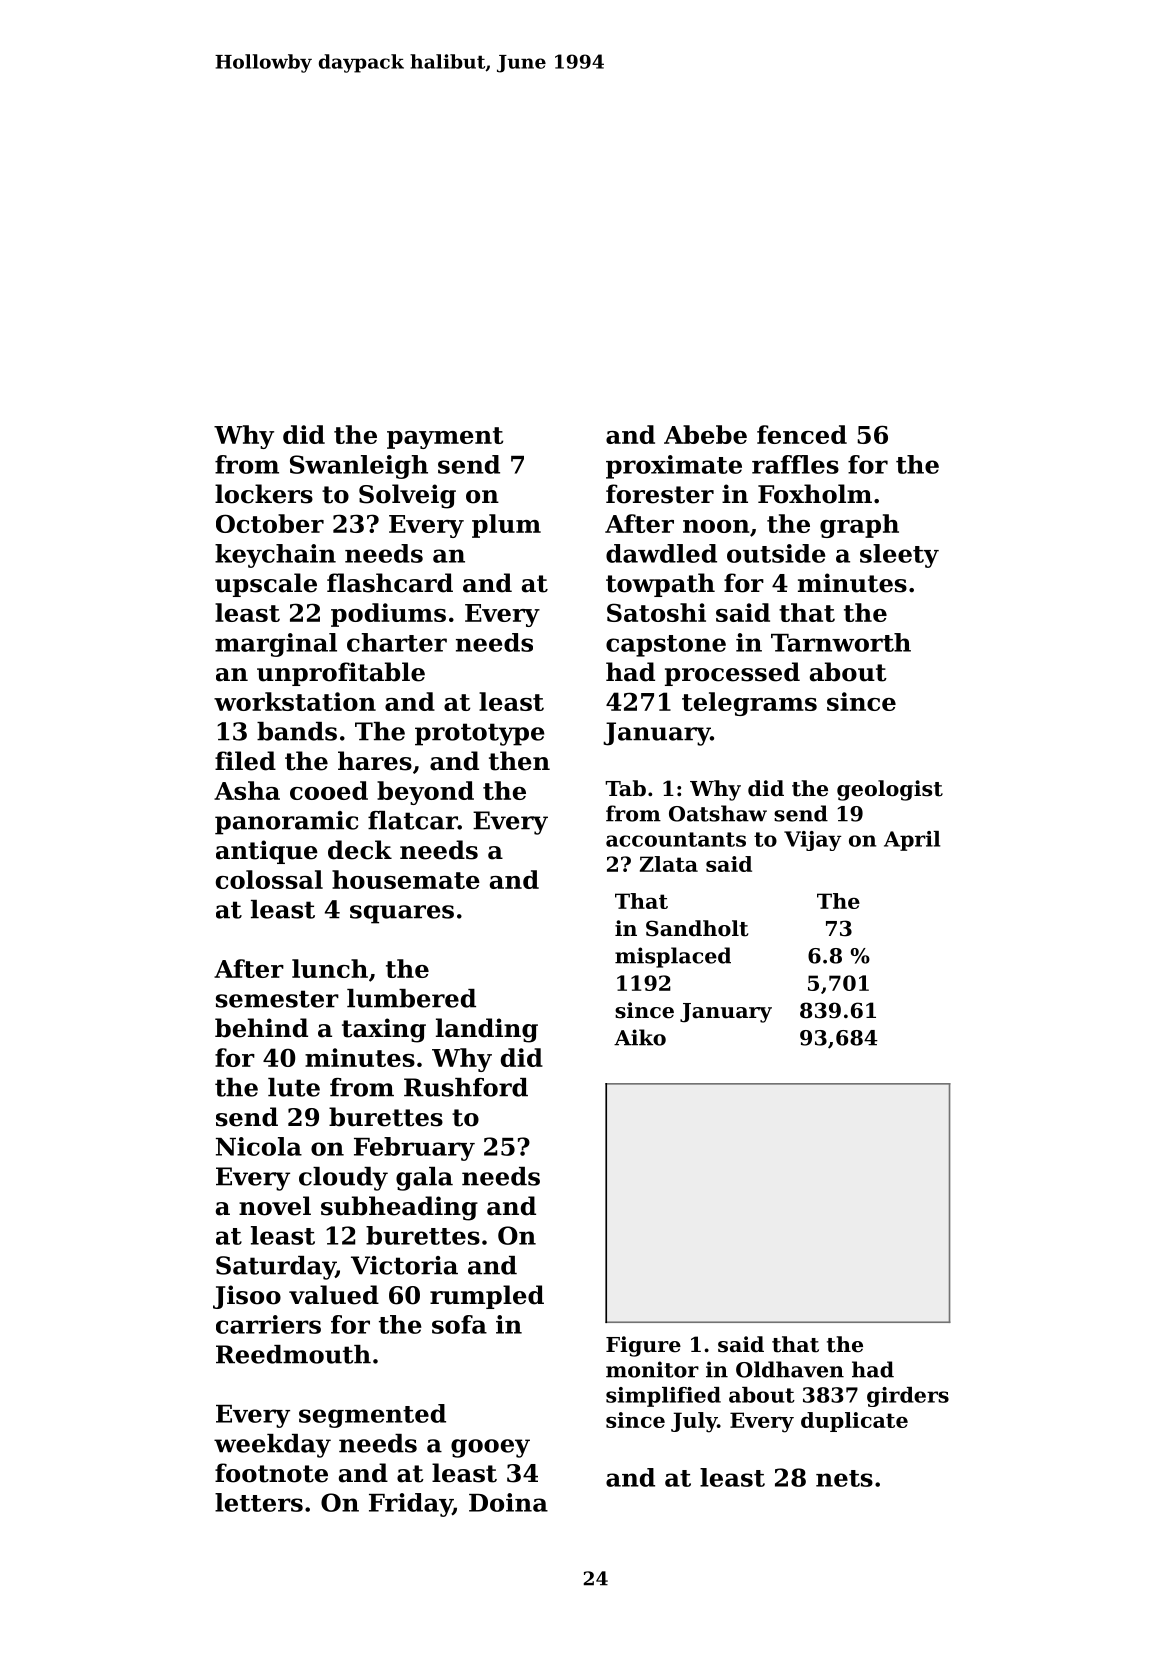 The image size is (1165, 1654). What do you see at coordinates (506, 526) in the image?
I see `plum` at bounding box center [506, 526].
